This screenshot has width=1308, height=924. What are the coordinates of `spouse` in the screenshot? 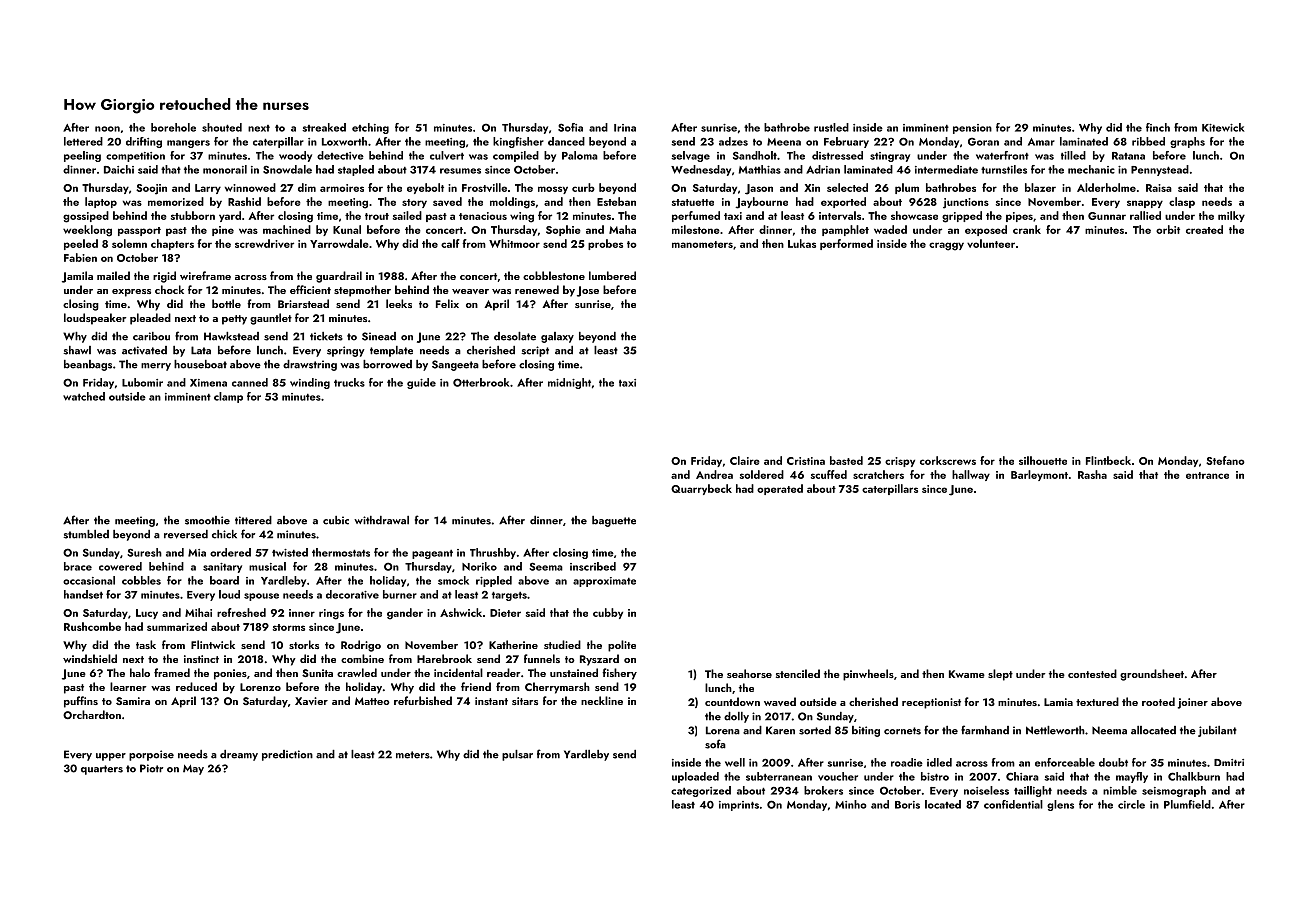 It's located at (261, 597).
